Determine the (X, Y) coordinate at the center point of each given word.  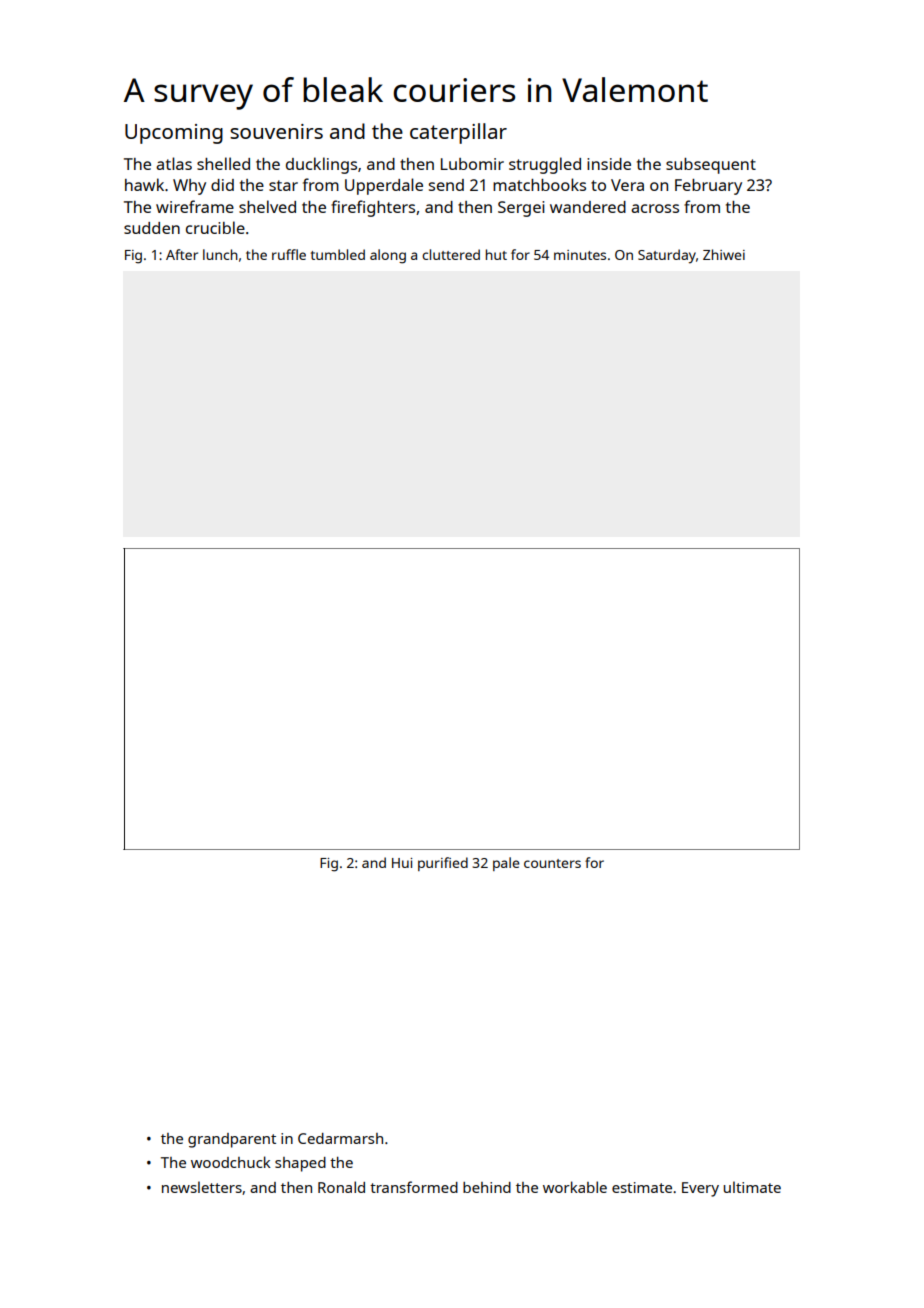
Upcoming (174, 134)
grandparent (232, 1140)
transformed (414, 1187)
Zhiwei (724, 254)
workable (575, 1187)
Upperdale (384, 186)
